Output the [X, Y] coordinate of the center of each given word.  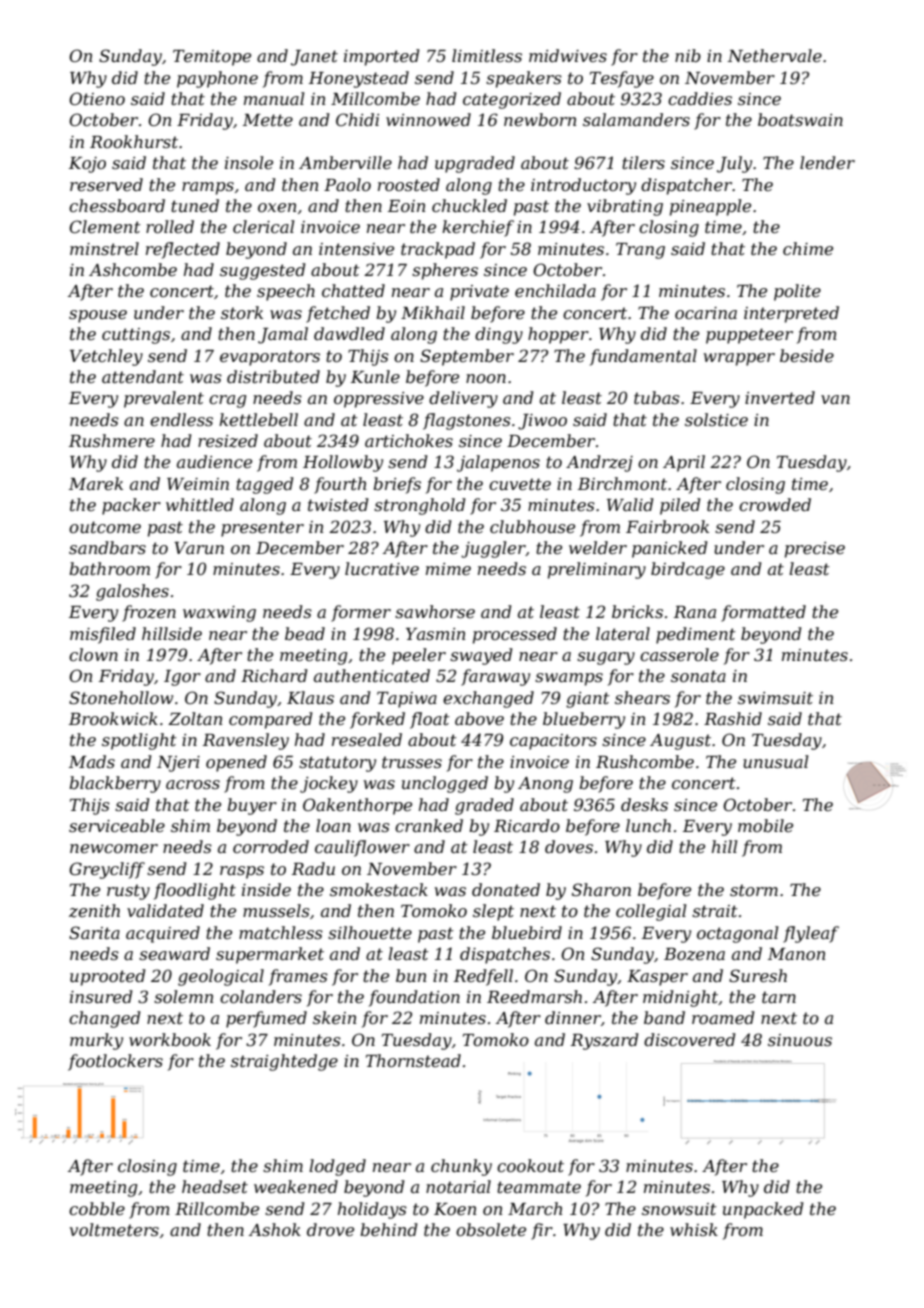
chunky [461, 1167]
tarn [779, 997]
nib [688, 55]
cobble [97, 1208]
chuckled [469, 205]
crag [227, 401]
